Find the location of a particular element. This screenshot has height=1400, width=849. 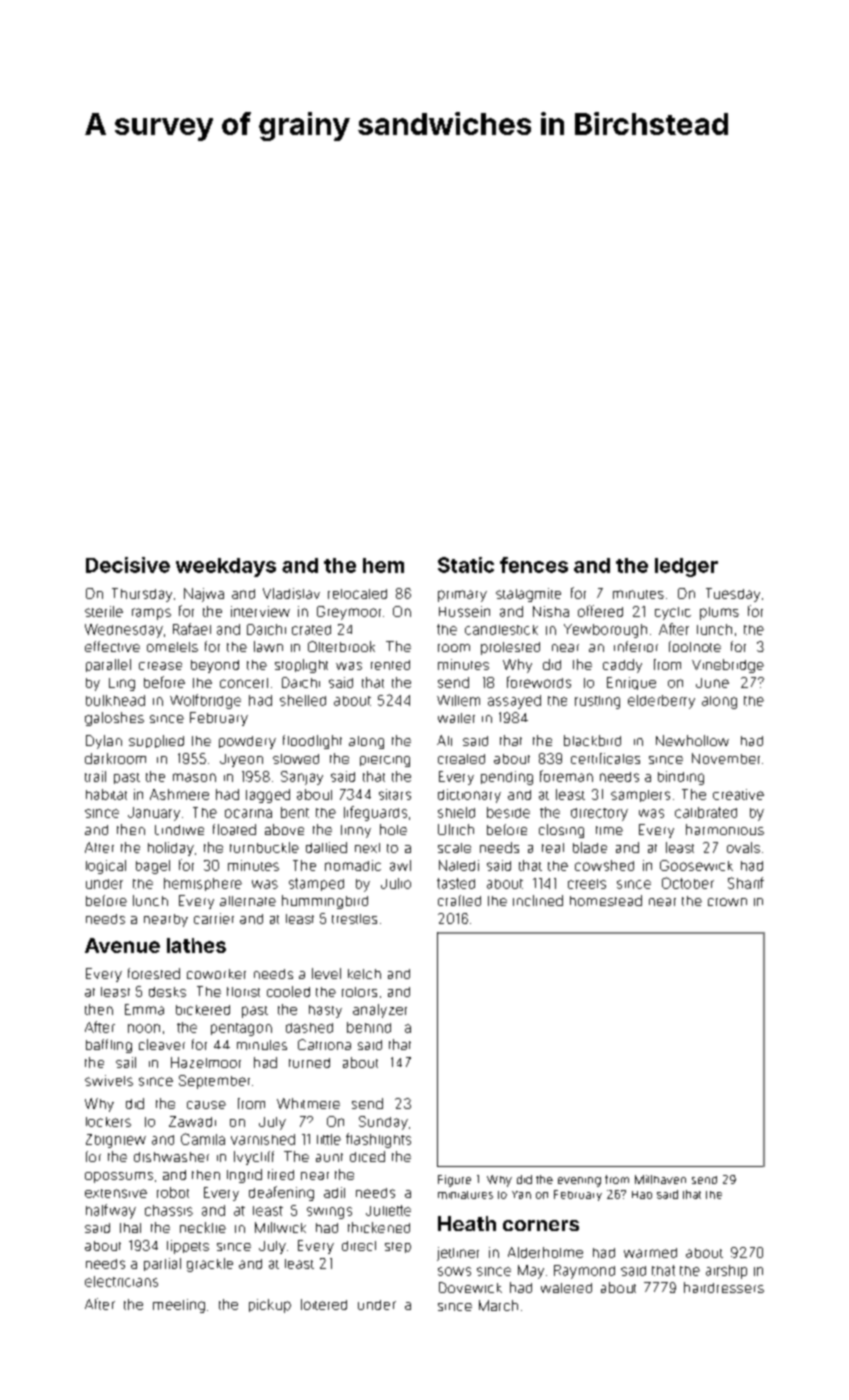

Decisive is located at coordinates (128, 565).
